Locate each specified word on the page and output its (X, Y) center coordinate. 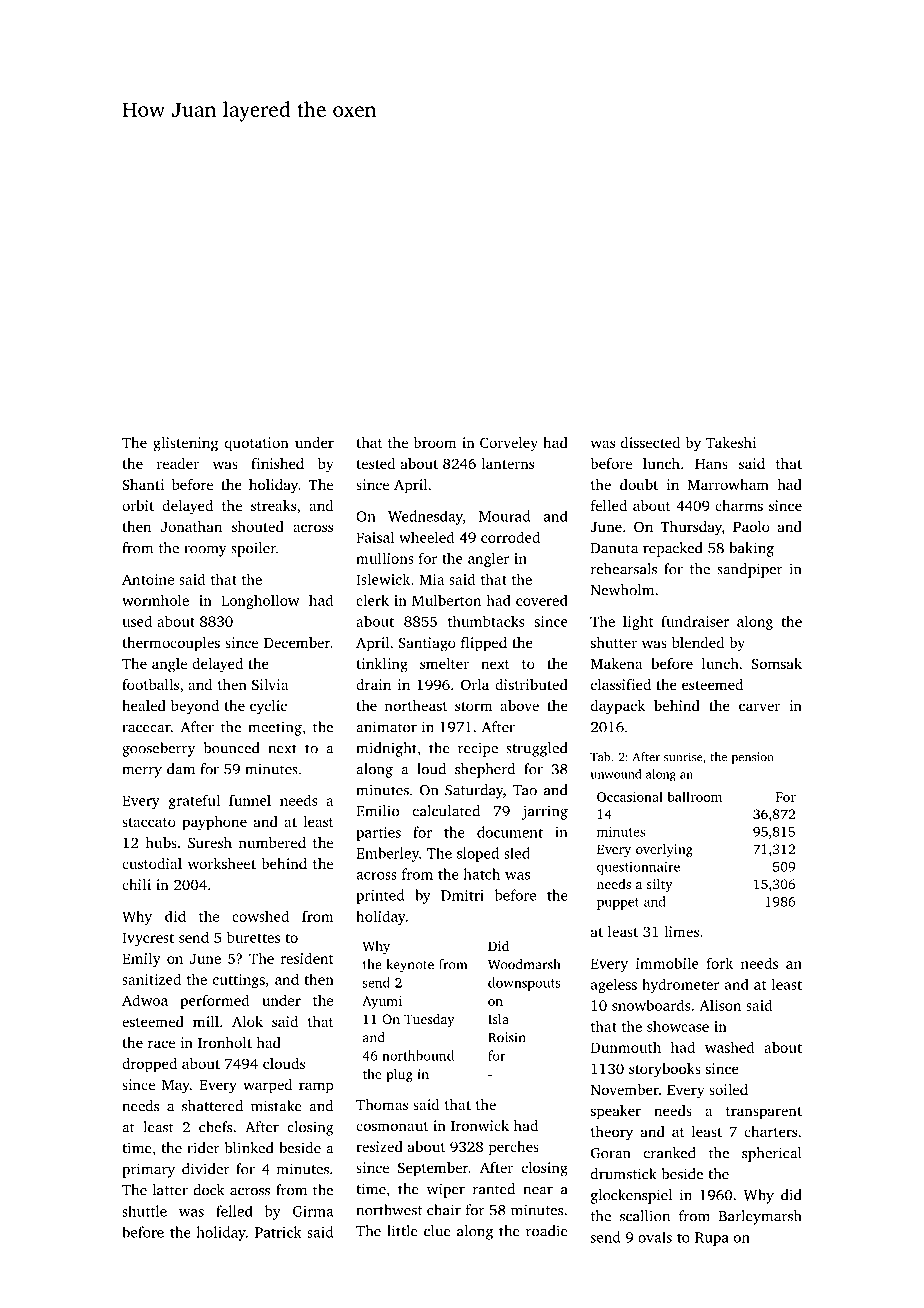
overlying (664, 850)
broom (435, 442)
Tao (525, 790)
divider (205, 1169)
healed (144, 705)
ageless (614, 985)
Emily (141, 959)
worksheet (222, 863)
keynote (410, 966)
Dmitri (462, 895)
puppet (618, 904)
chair (444, 1210)
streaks (273, 505)
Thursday (691, 528)
